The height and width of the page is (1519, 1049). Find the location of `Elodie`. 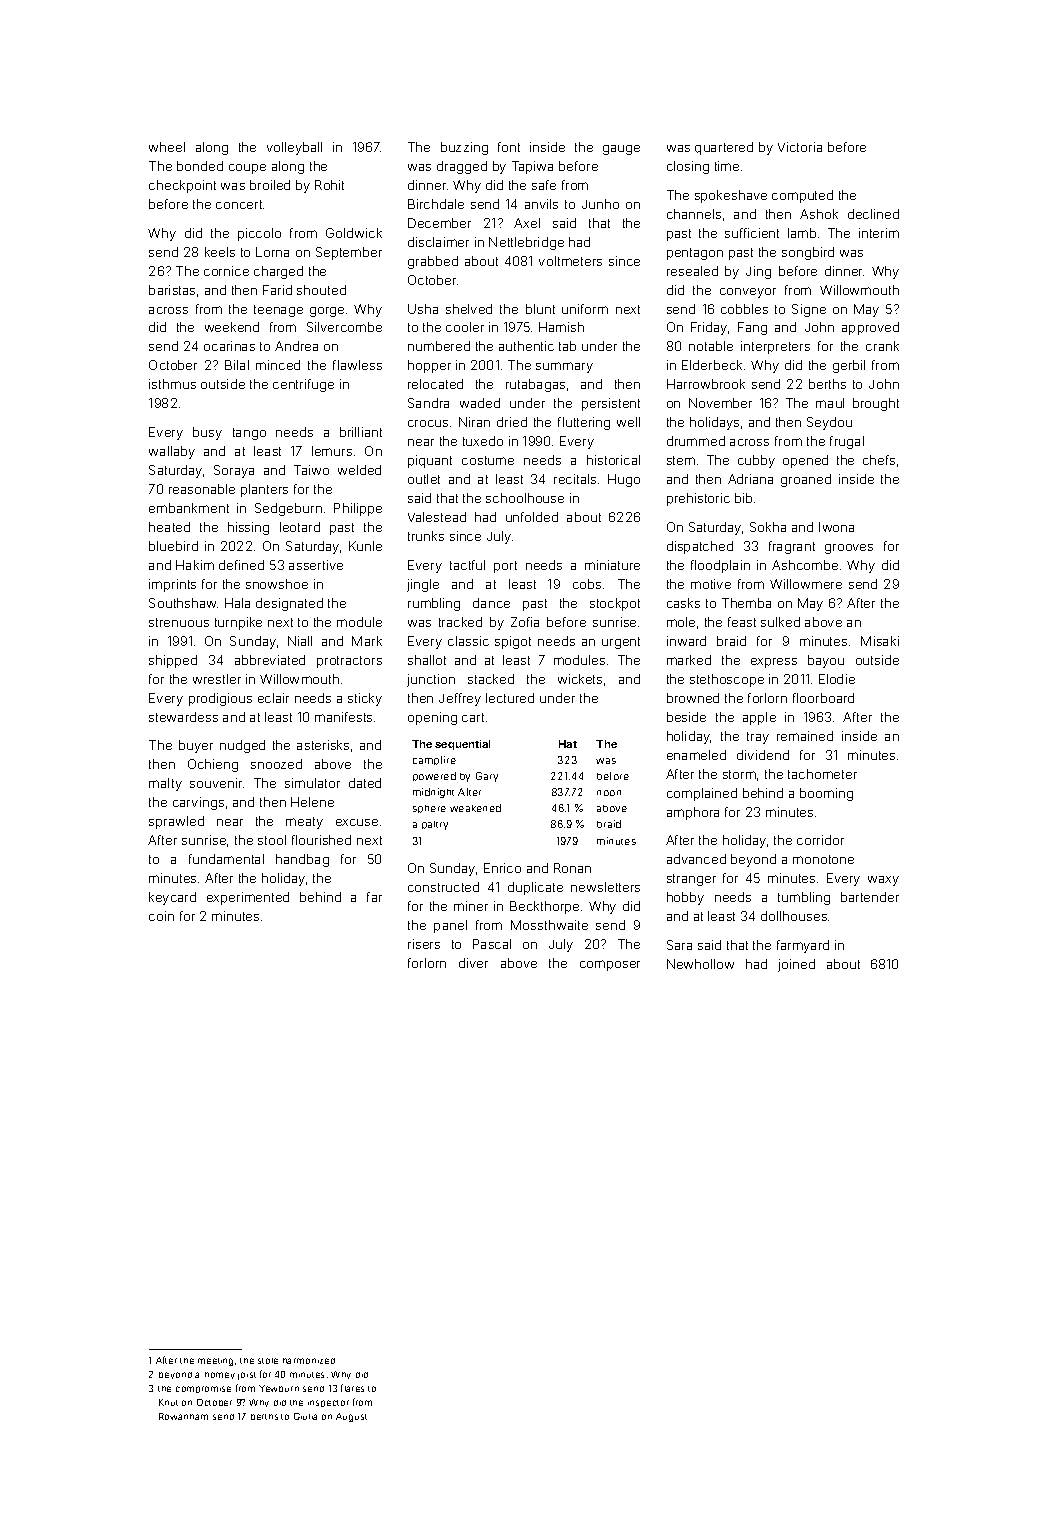

Elodie is located at coordinates (837, 679).
